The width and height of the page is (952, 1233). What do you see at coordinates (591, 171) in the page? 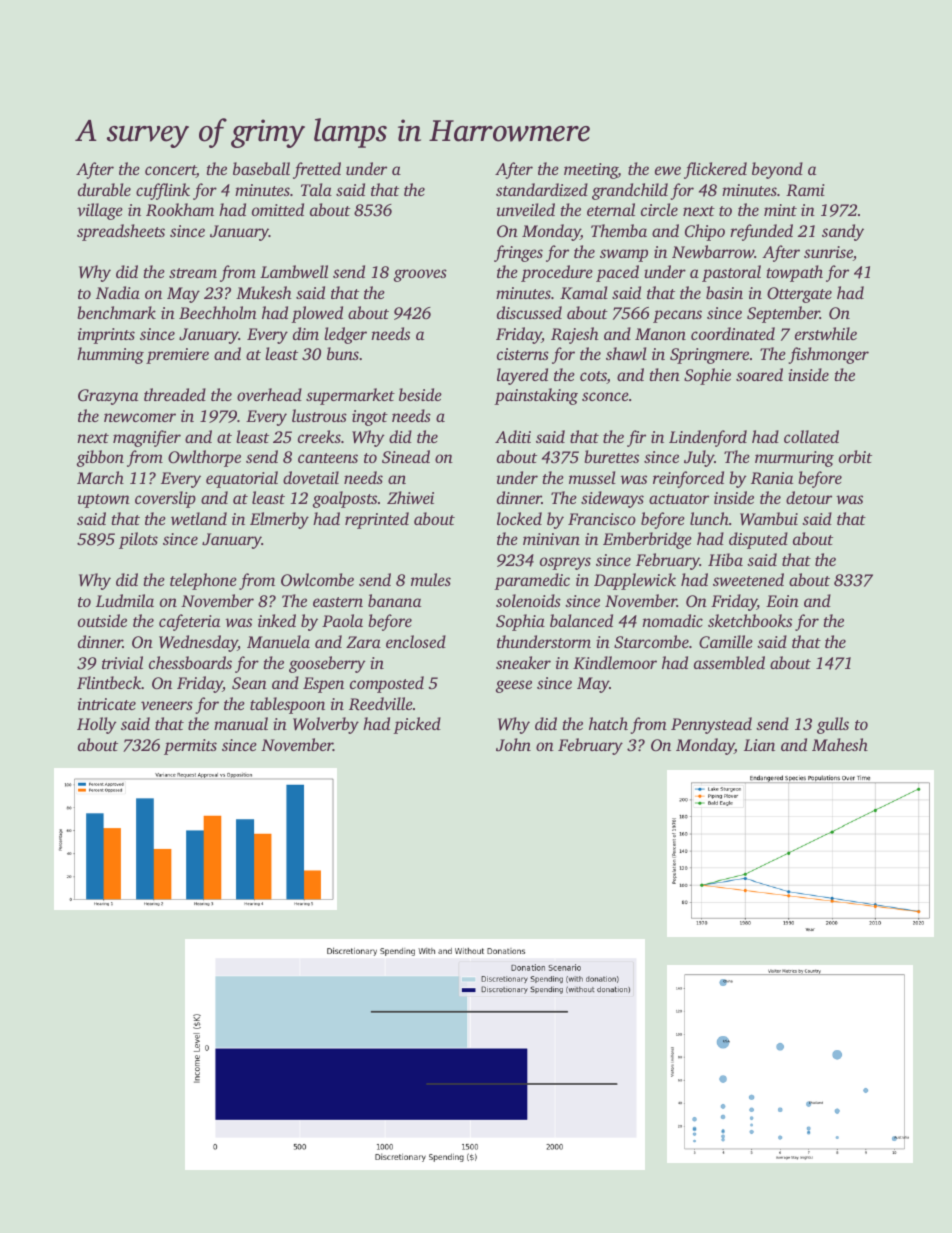
I see `meeting` at bounding box center [591, 171].
